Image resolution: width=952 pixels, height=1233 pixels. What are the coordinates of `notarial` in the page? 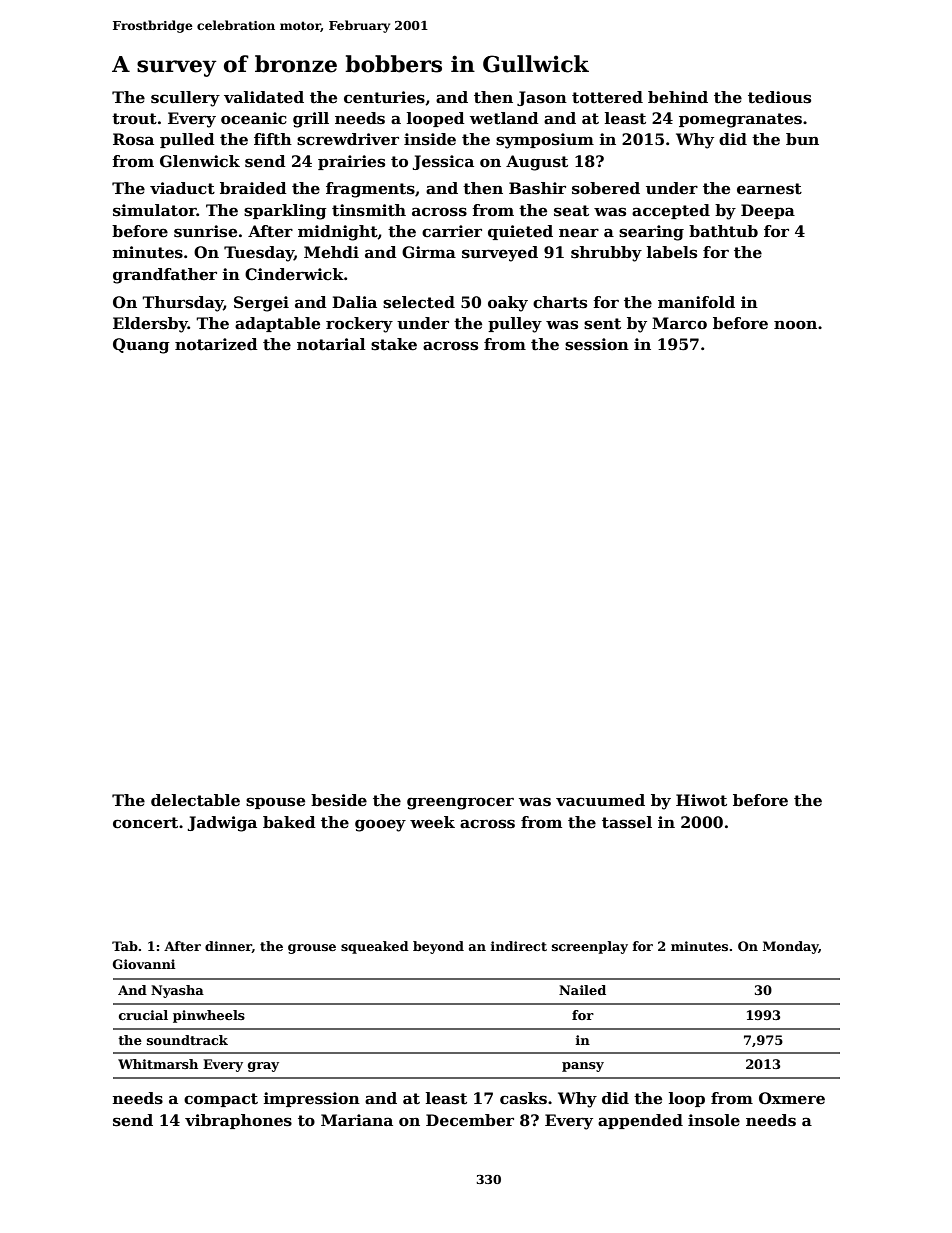 It's located at (331, 344).
